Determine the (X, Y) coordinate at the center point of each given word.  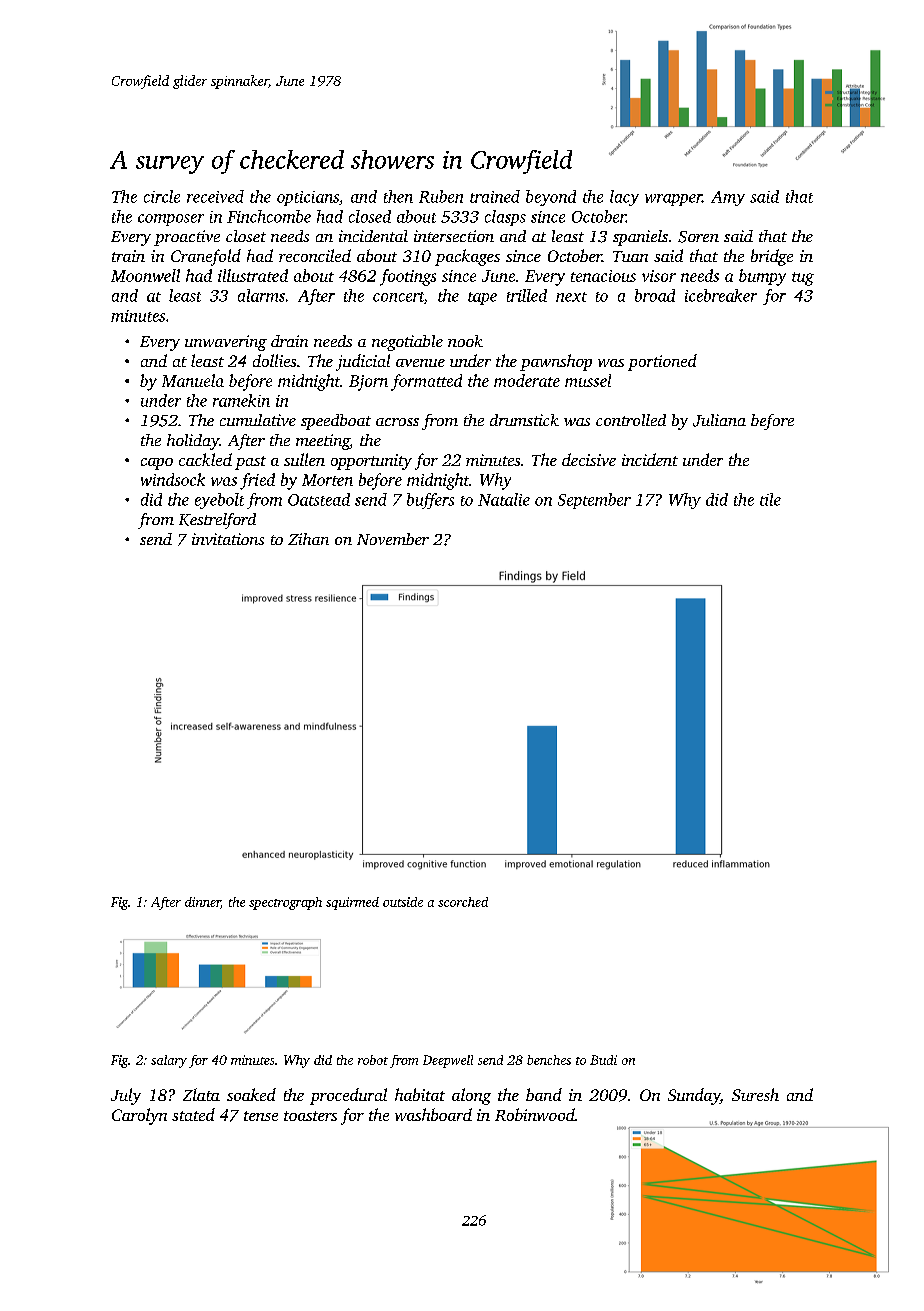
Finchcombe (269, 216)
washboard (433, 1114)
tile (770, 499)
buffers (430, 501)
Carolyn (139, 1116)
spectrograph (285, 903)
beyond (551, 198)
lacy (624, 198)
